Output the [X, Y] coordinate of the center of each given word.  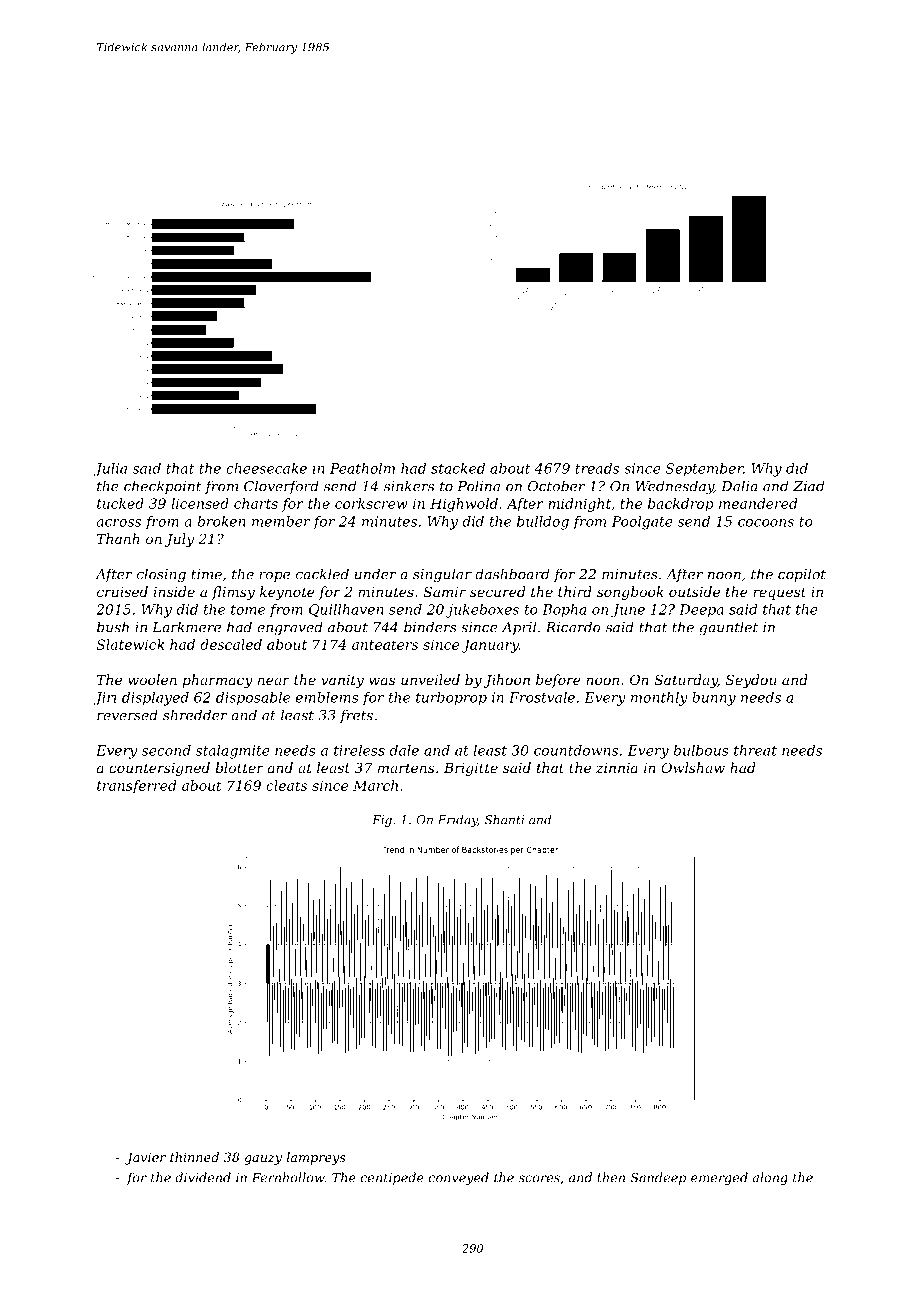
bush [113, 627]
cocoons [766, 523]
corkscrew [371, 503]
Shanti [504, 820]
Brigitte [471, 769]
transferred [137, 787]
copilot [802, 575]
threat [755, 750]
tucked [120, 503]
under [376, 574]
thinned [194, 1157]
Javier [145, 1158]
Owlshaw [693, 767]
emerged [719, 1178]
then [611, 1177]
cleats [286, 785]
